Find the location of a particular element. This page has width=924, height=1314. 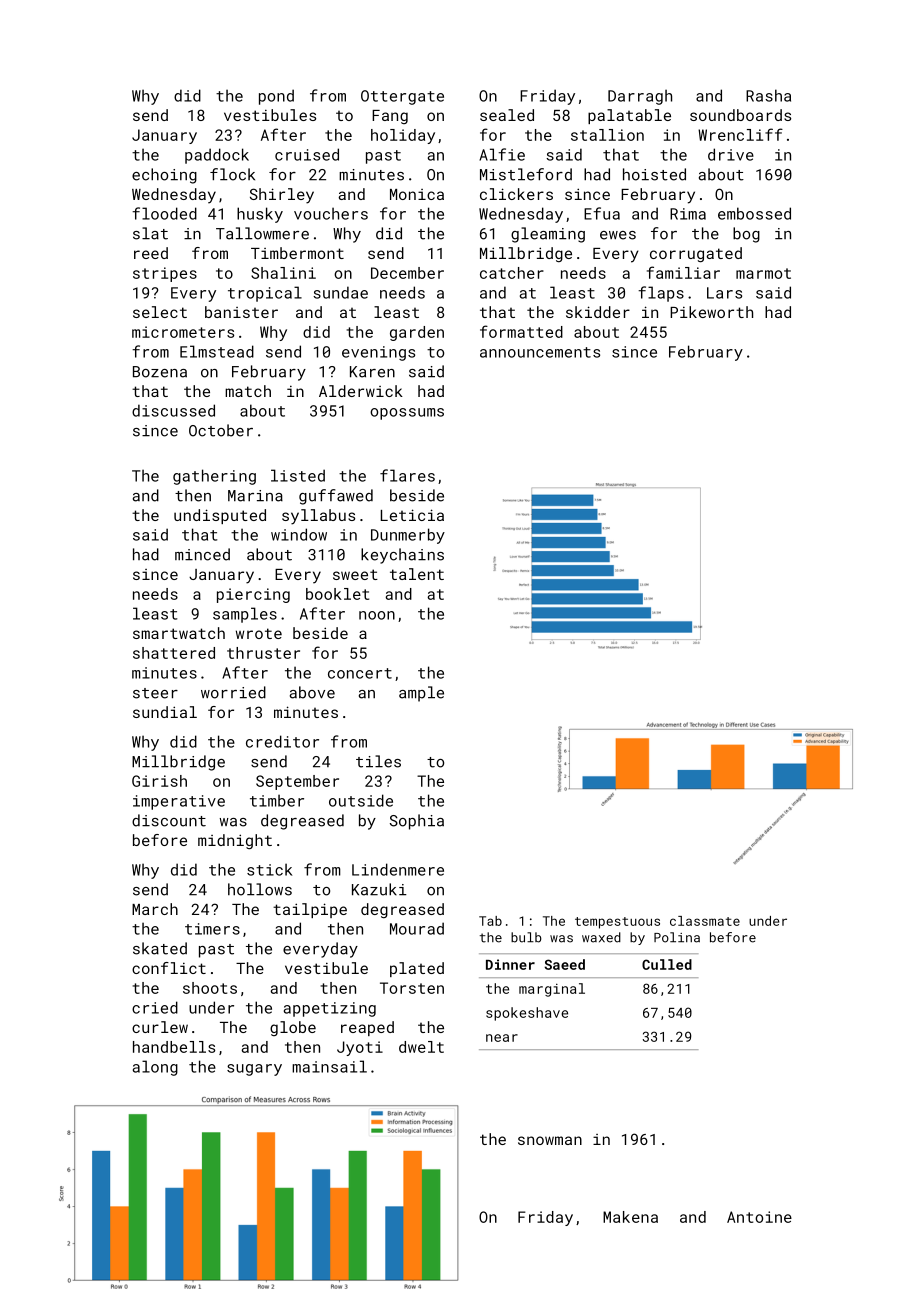

sealed is located at coordinates (507, 115).
